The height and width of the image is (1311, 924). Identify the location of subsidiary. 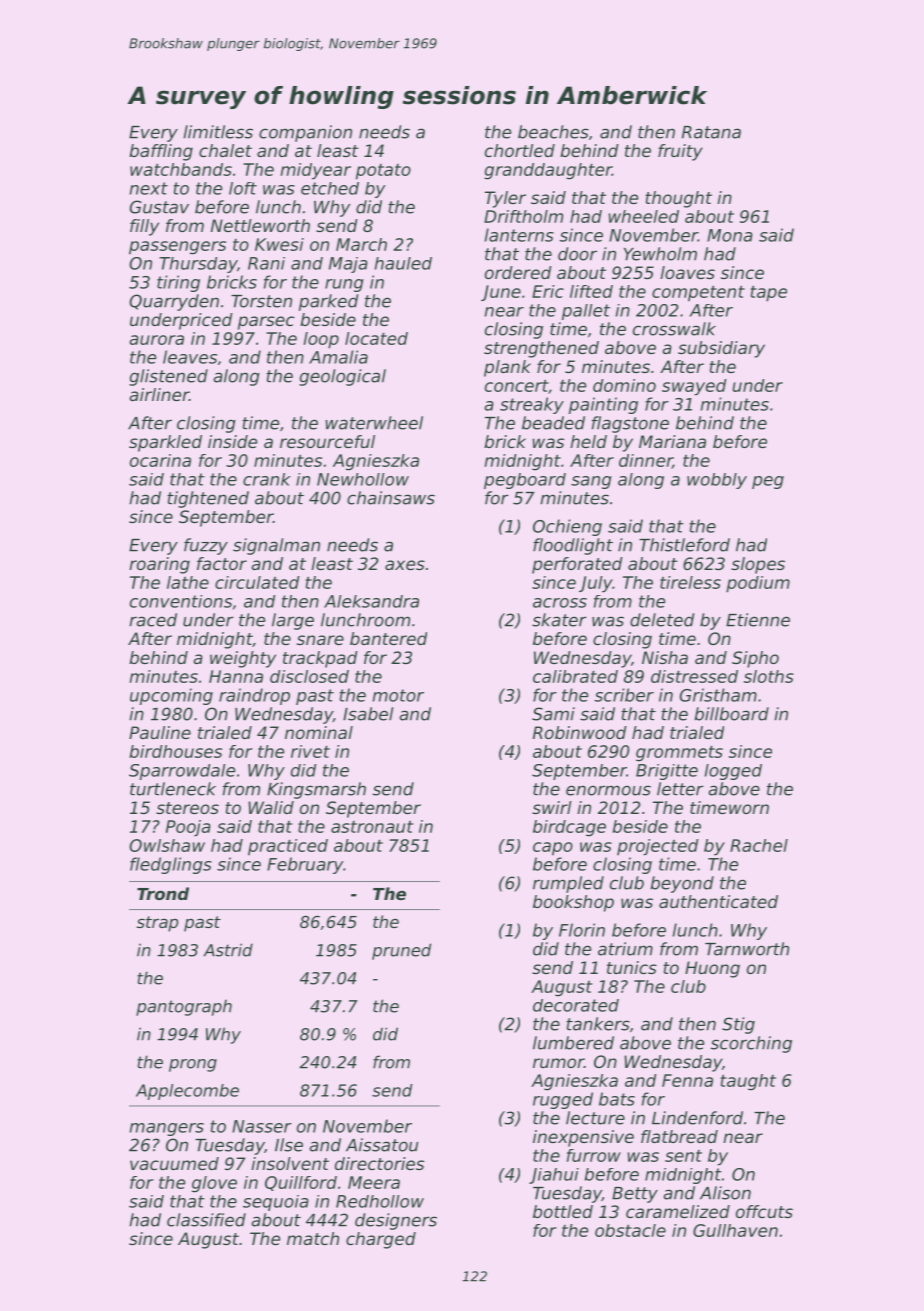
(721, 349).
